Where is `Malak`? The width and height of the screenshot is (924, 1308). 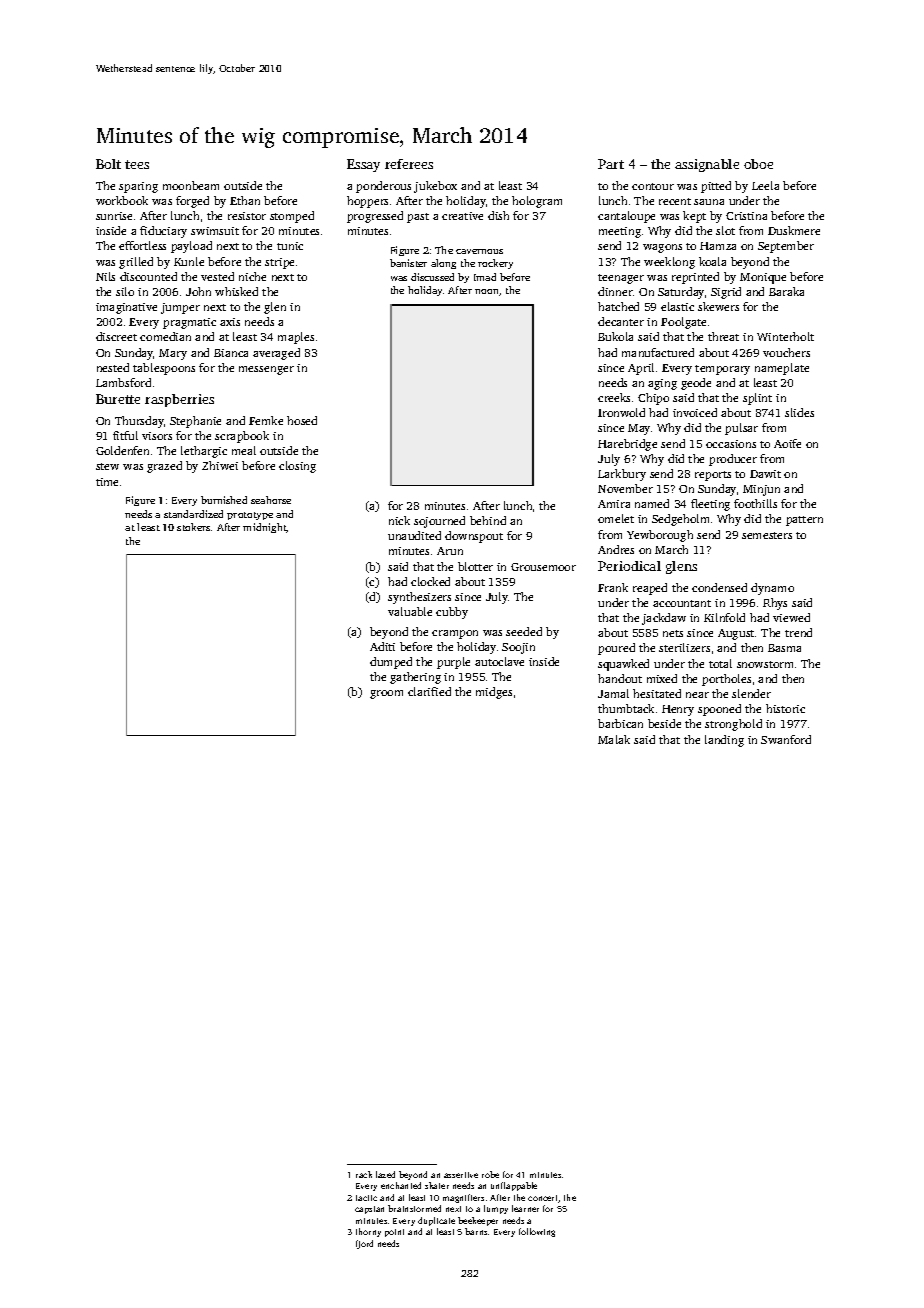
Malak is located at coordinates (614, 739).
